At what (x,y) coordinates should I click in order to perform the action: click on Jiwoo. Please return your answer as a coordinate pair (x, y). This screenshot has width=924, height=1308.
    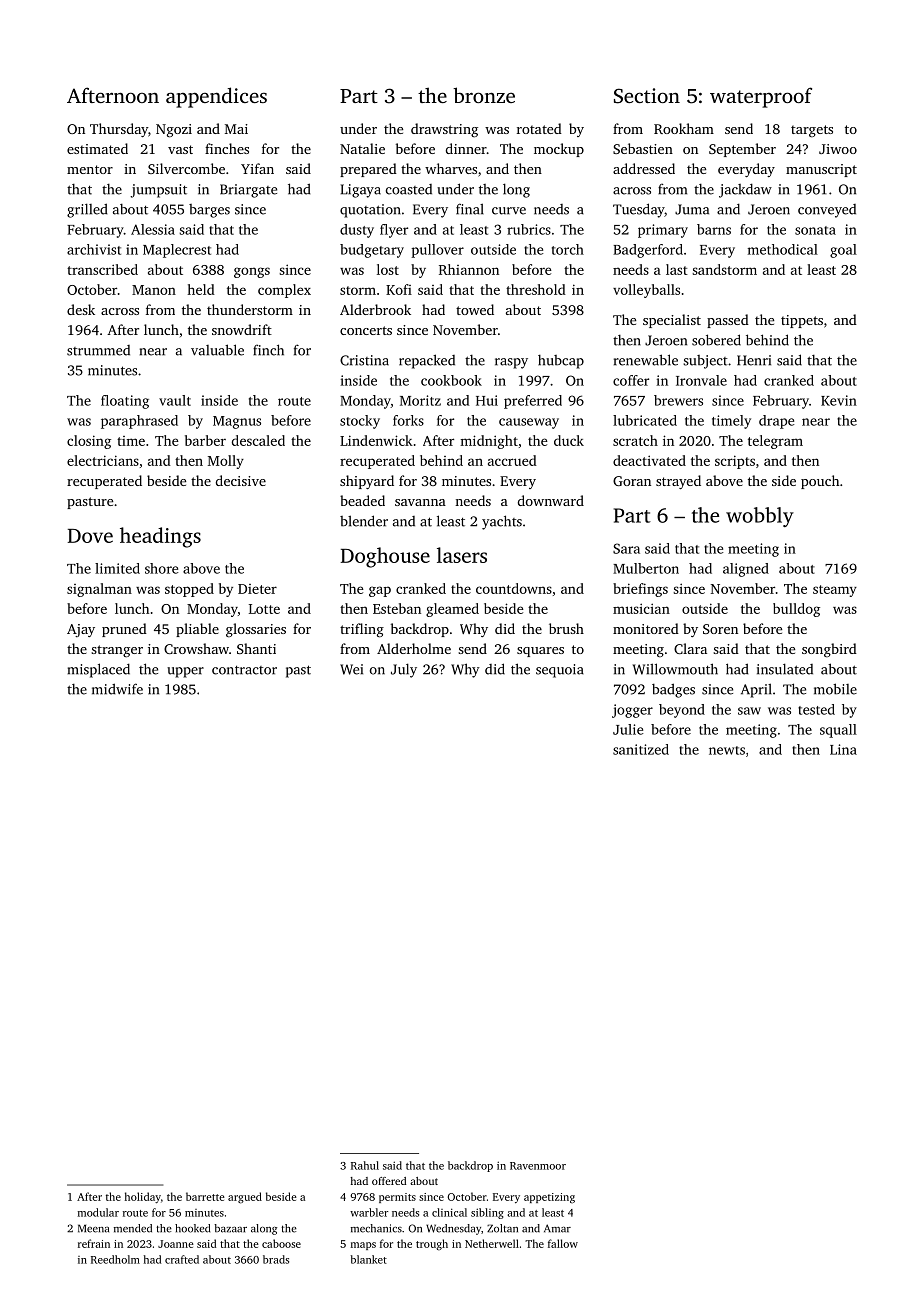
    Looking at the image, I should click on (838, 149).
